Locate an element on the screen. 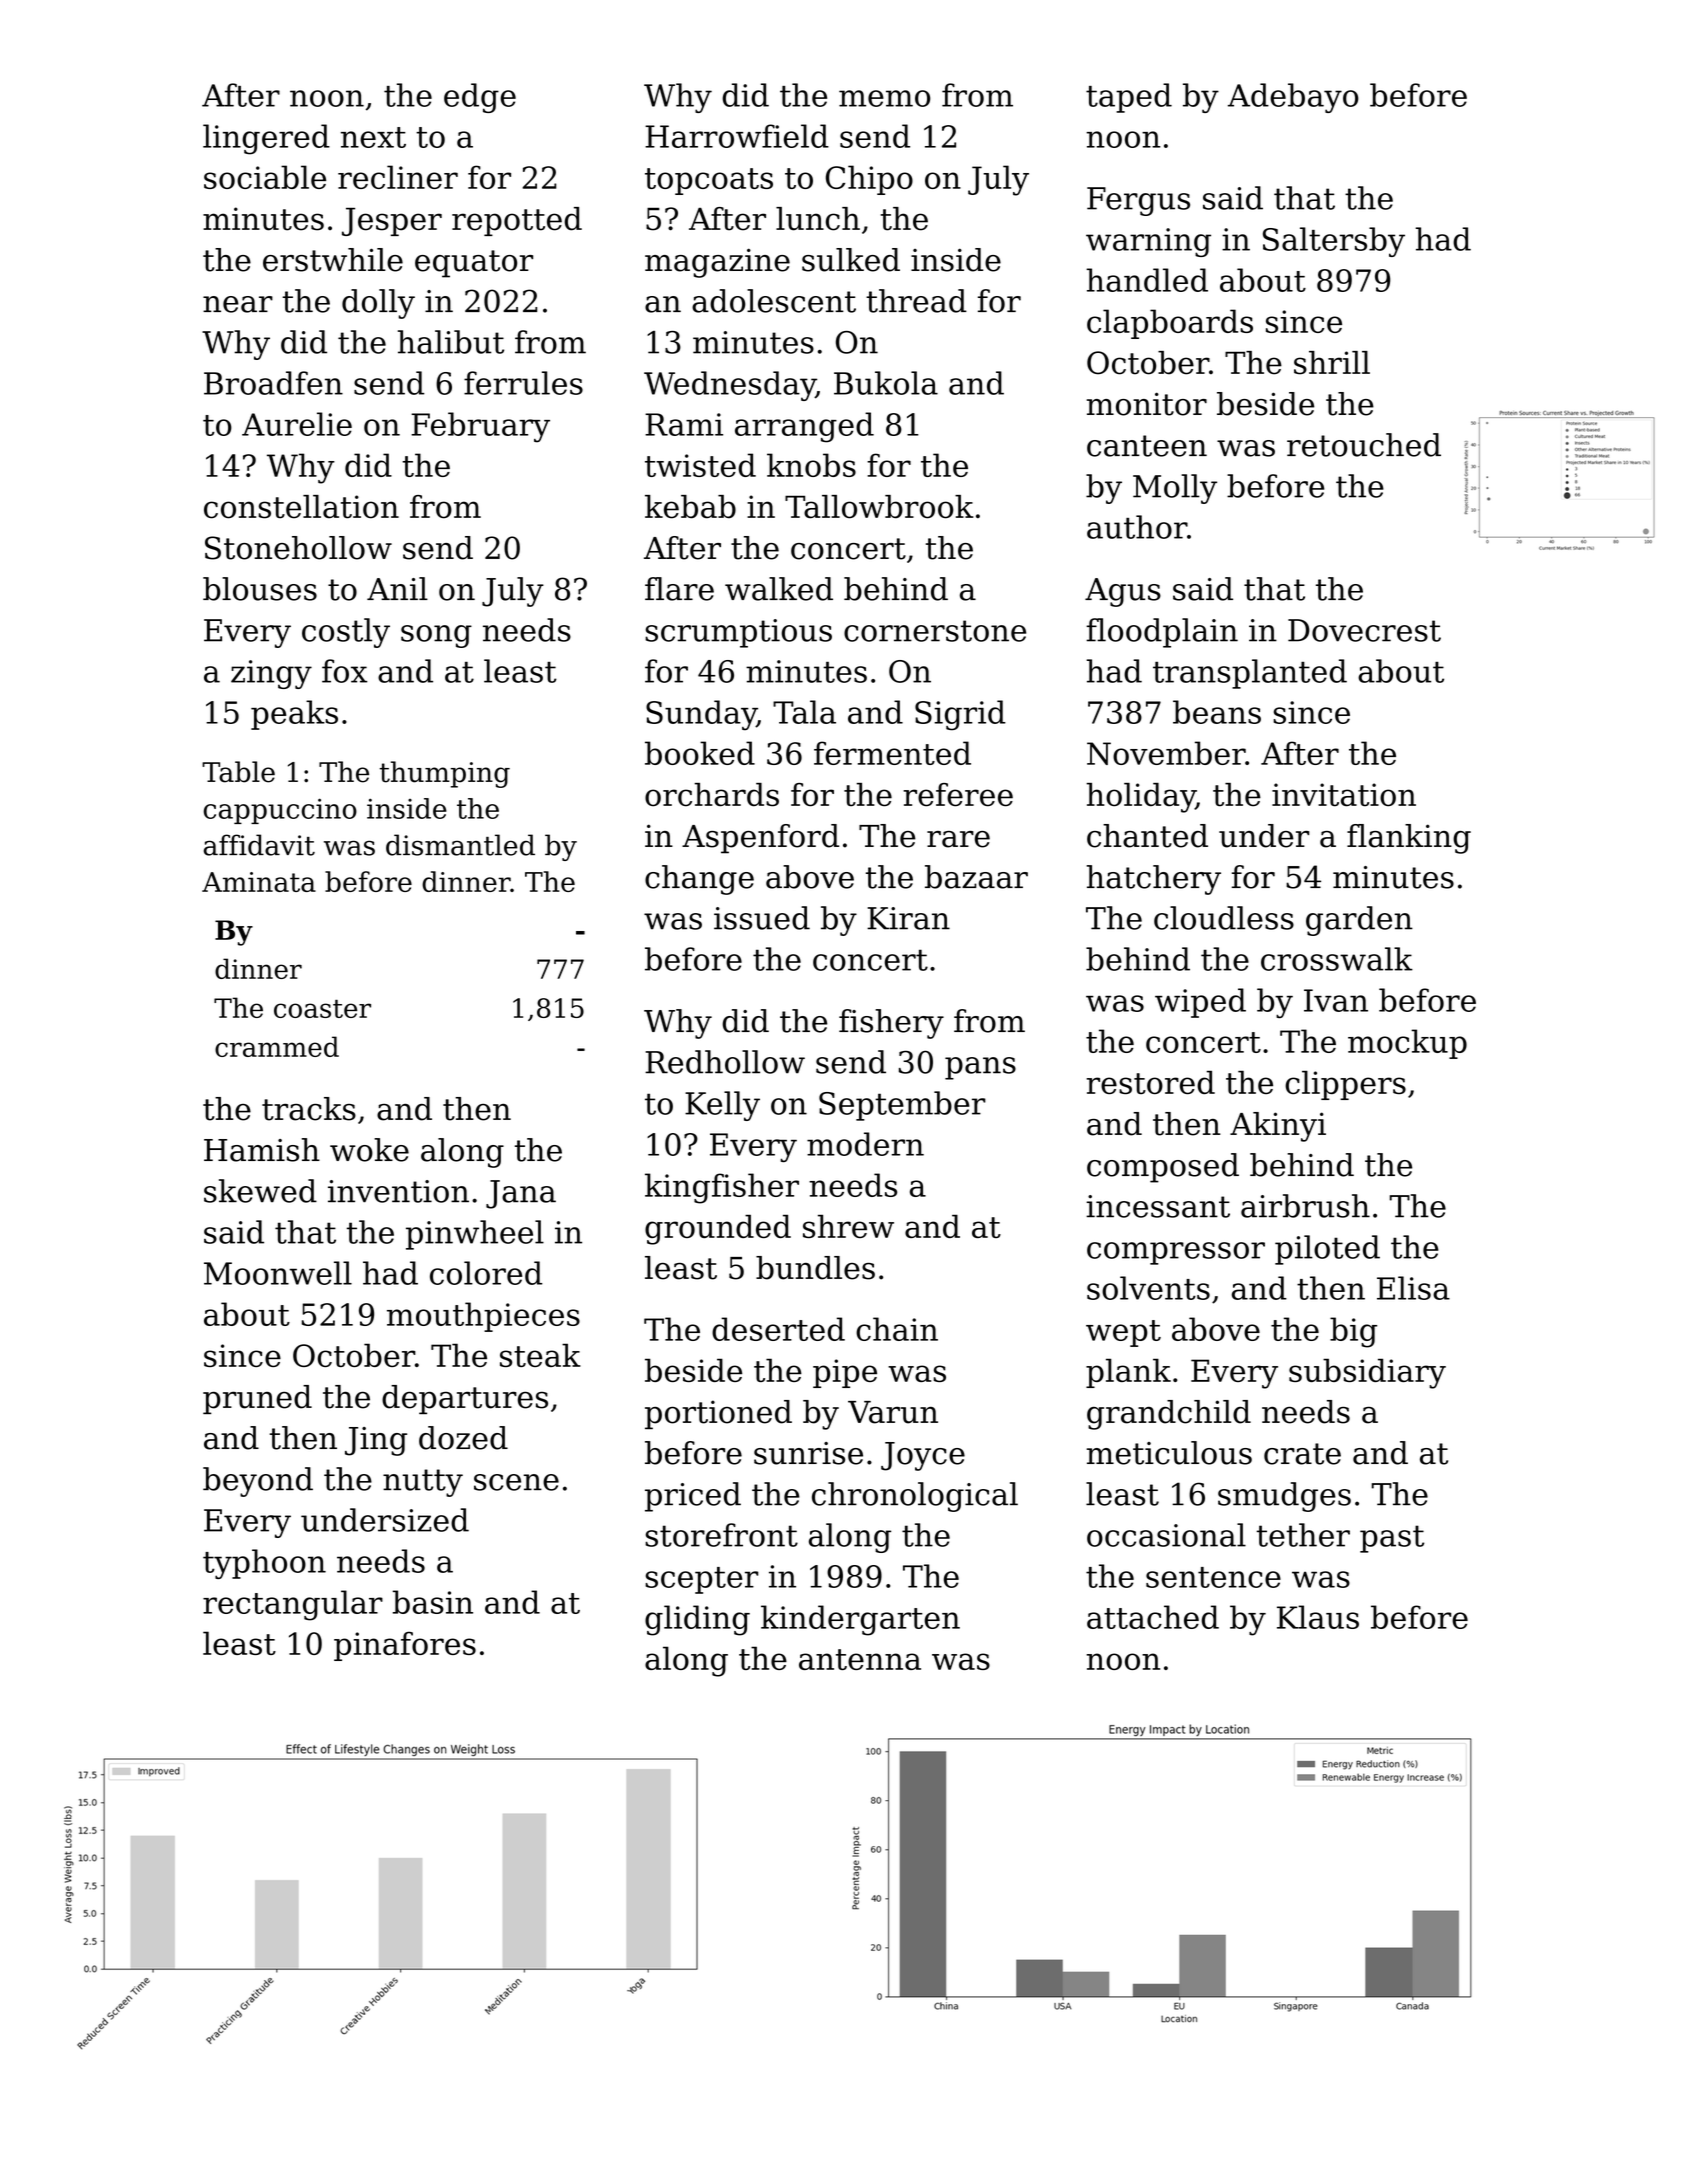  Adebayo is located at coordinates (1293, 98).
